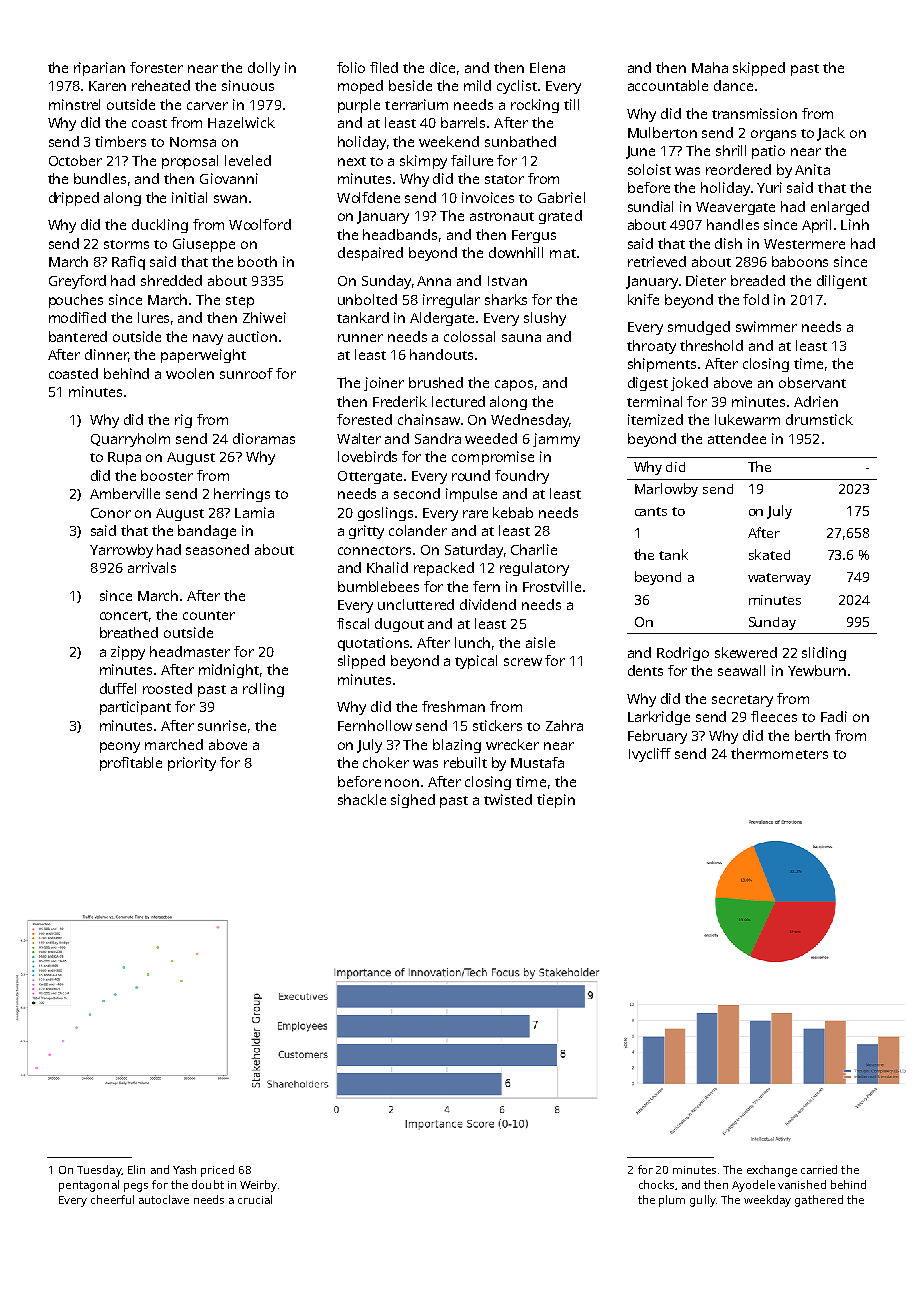 Image resolution: width=924 pixels, height=1308 pixels. Describe the element at coordinates (78, 336) in the page. I see `bantered` at that location.
